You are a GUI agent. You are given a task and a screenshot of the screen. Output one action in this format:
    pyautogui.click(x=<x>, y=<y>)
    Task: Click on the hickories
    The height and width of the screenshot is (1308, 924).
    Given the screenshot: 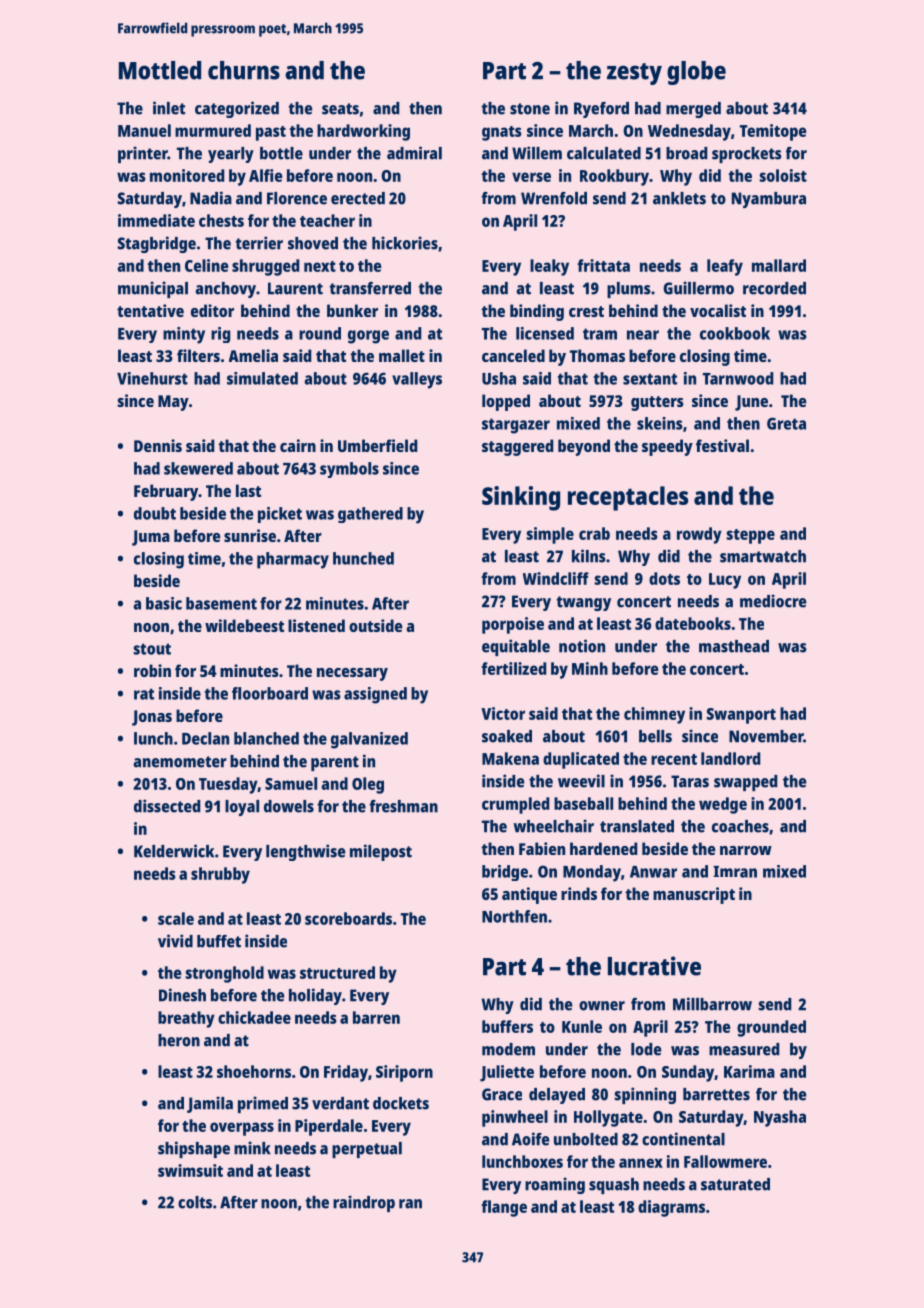 What is the action you would take?
    pyautogui.click(x=405, y=243)
